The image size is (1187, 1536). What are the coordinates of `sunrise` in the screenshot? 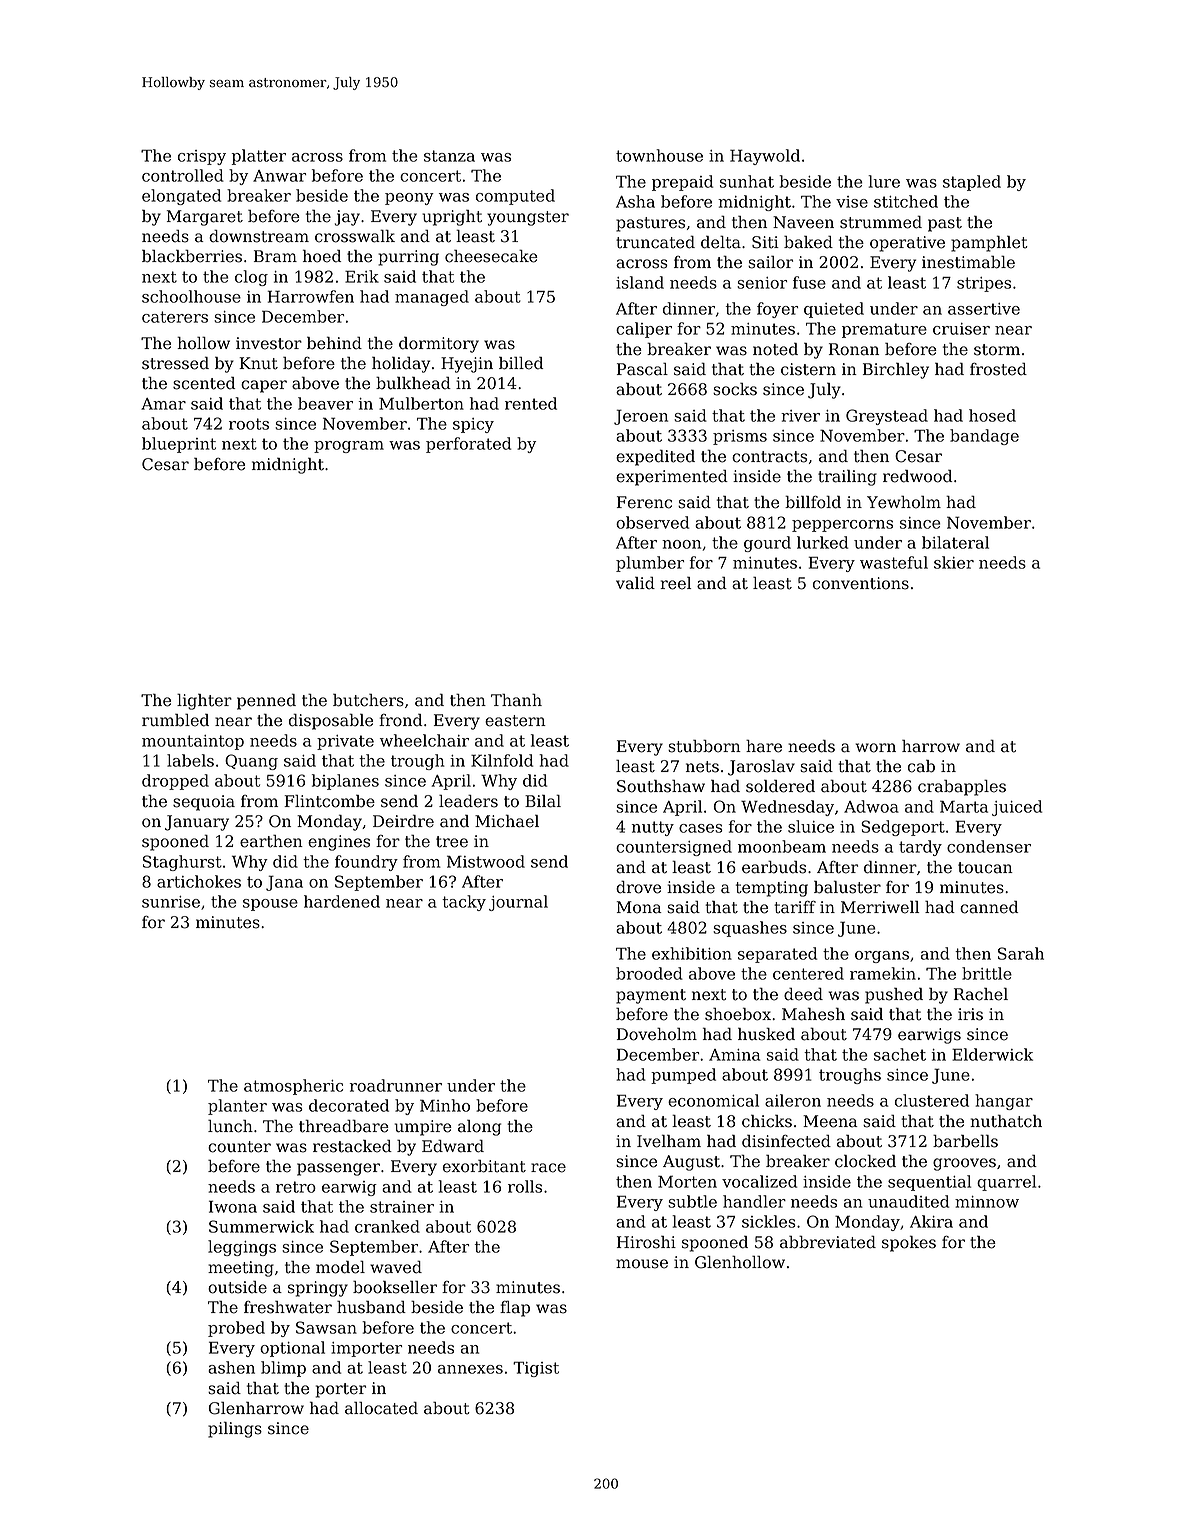 It's located at (171, 902).
